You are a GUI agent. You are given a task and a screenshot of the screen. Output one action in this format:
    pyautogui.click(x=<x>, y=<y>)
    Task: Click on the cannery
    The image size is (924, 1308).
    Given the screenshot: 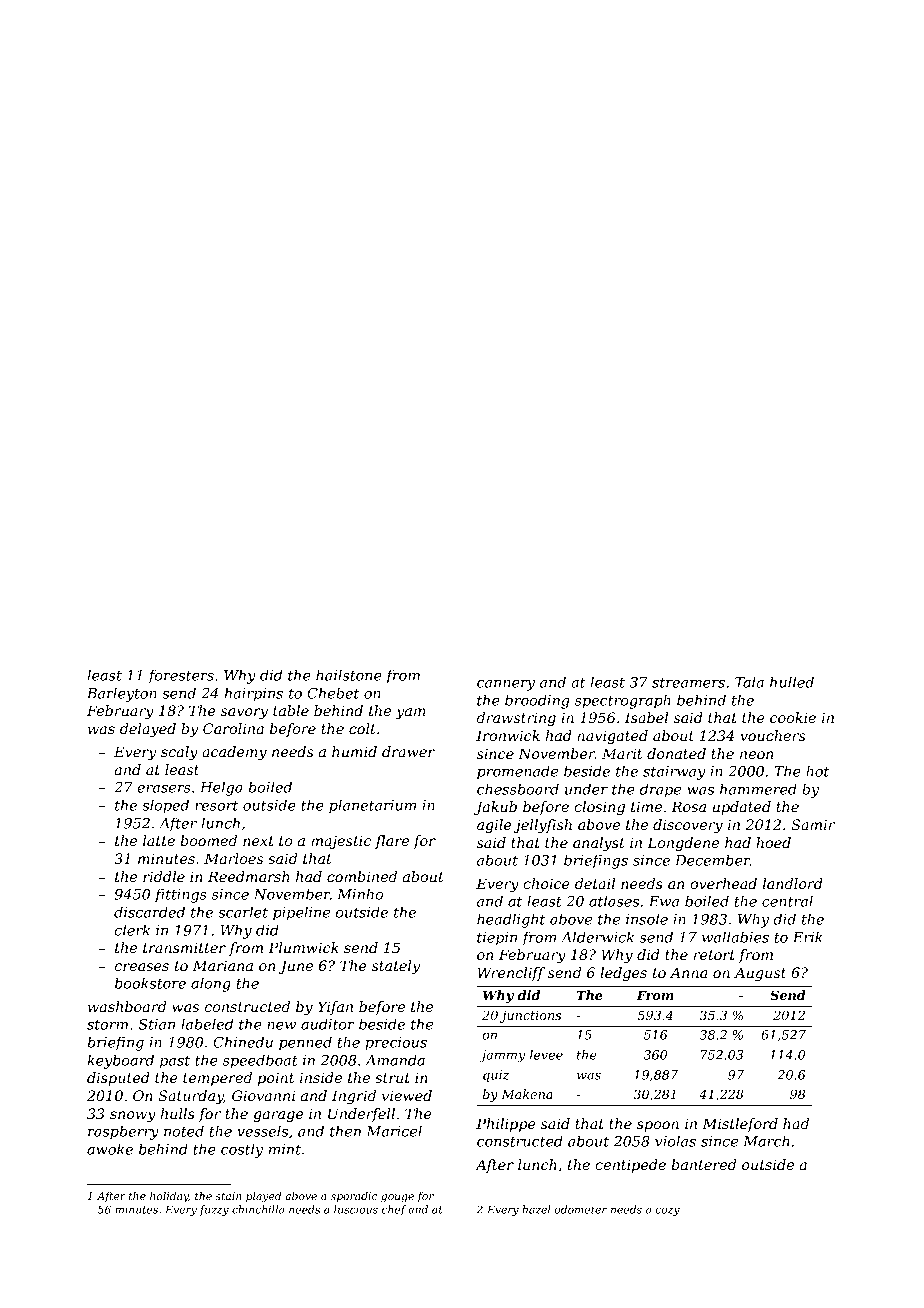 What is the action you would take?
    pyautogui.click(x=506, y=685)
